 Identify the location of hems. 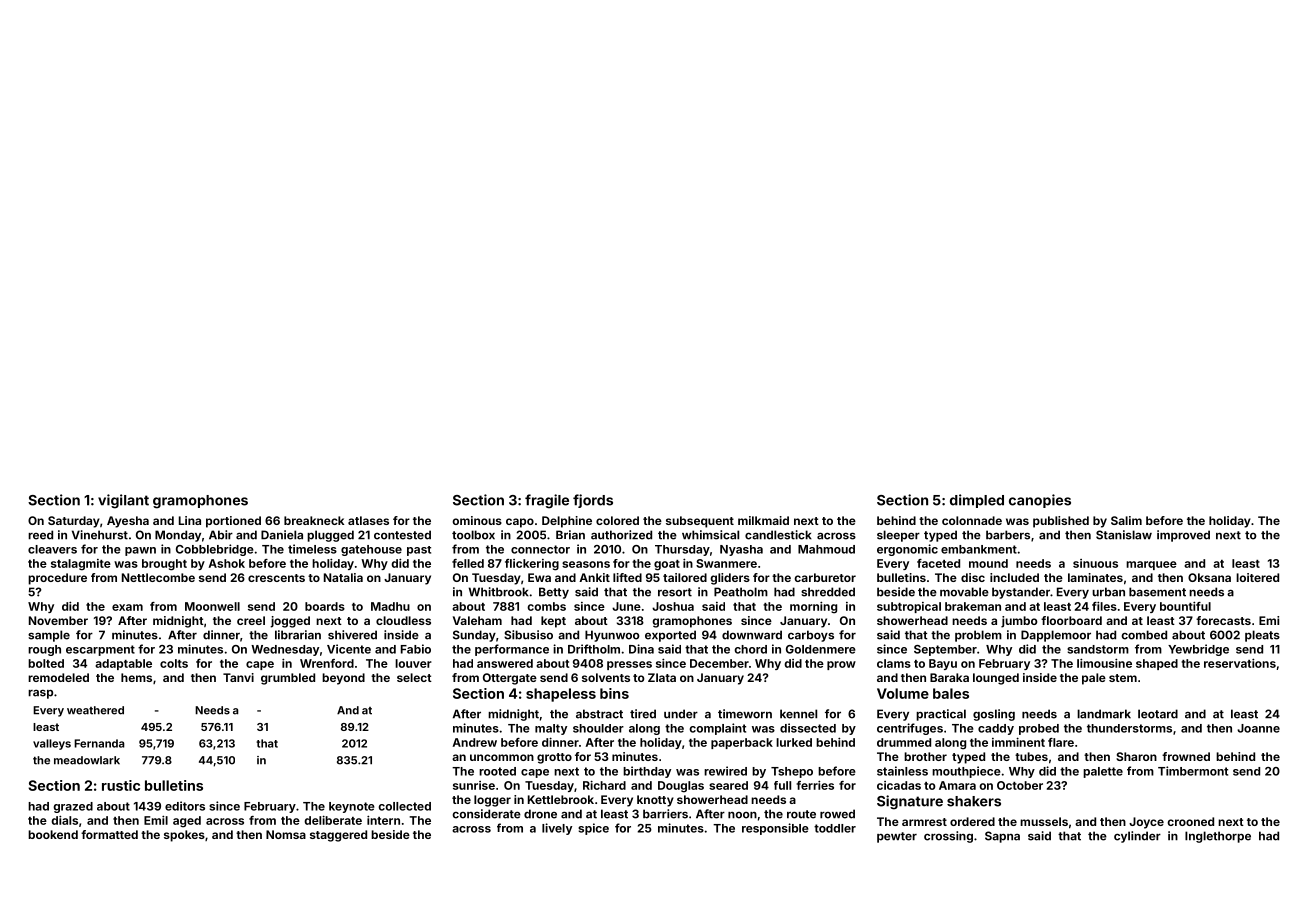
(136, 677).
